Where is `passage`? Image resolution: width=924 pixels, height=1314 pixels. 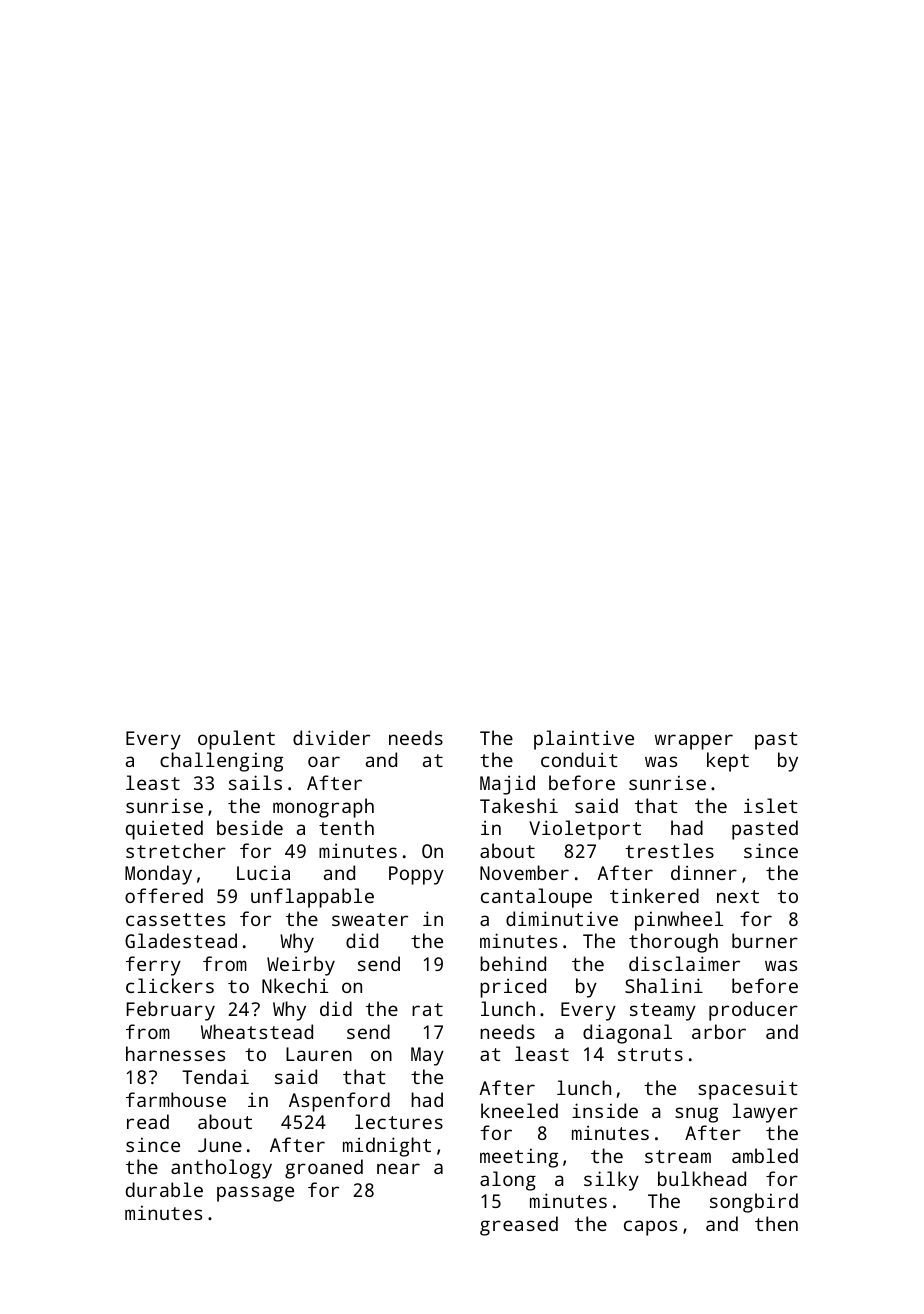
passage is located at coordinates (255, 1194).
